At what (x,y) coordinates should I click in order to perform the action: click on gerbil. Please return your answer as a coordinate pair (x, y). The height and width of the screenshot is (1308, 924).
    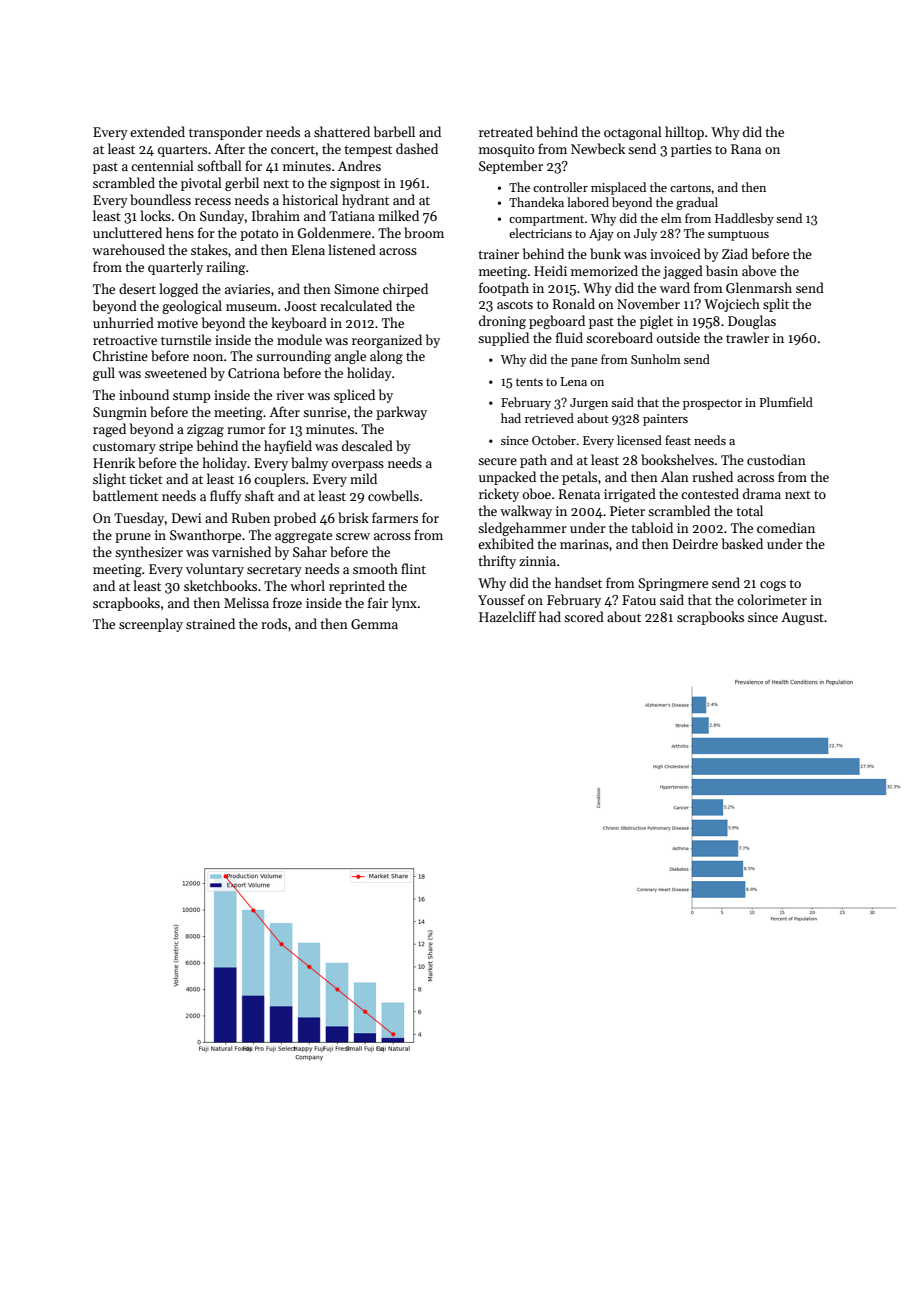
    Looking at the image, I should click on (242, 184).
